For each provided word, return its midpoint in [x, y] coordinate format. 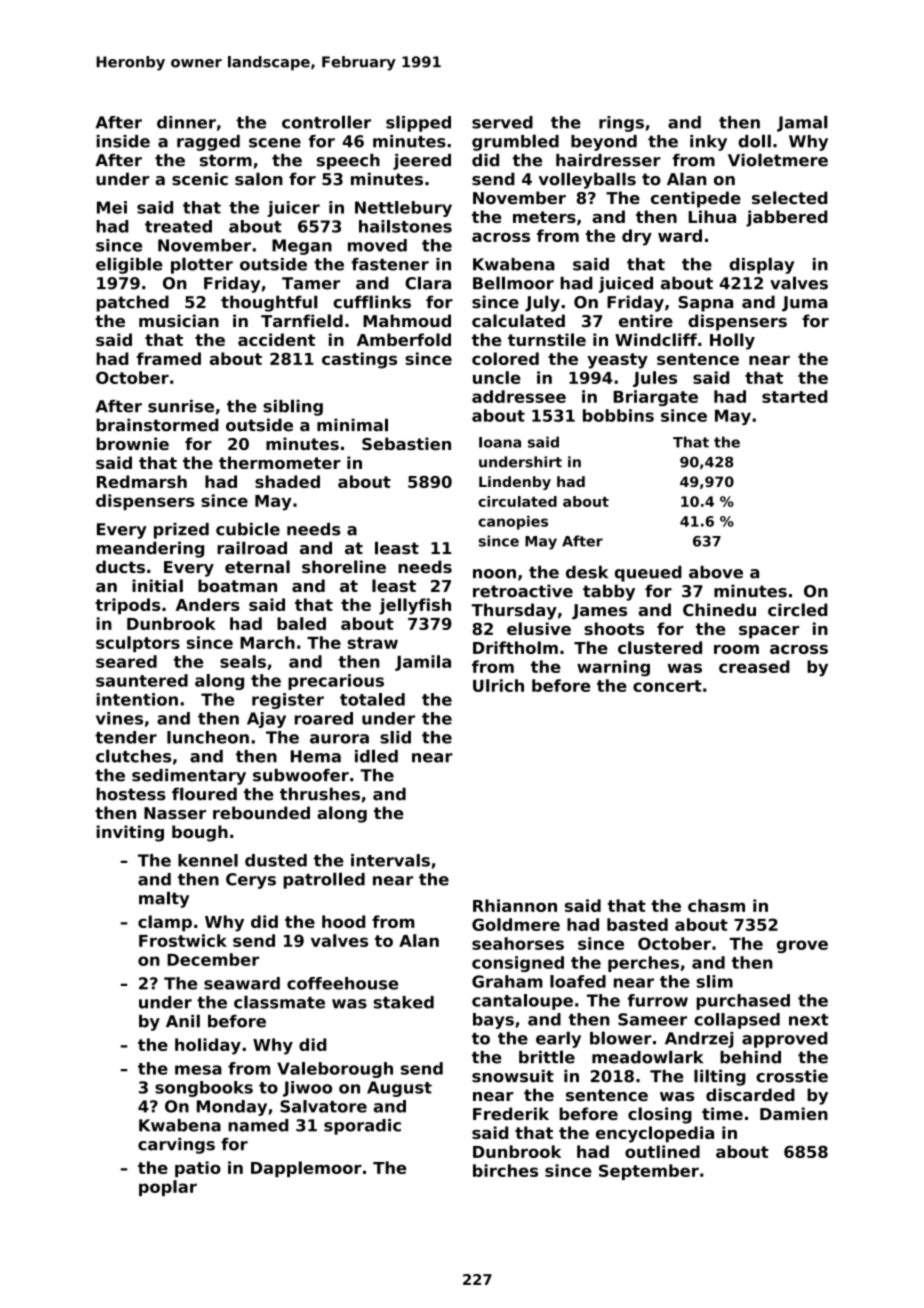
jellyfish [415, 606]
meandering [150, 549]
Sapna [705, 304]
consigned [518, 964]
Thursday [514, 611]
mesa [198, 1070]
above [716, 572]
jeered [422, 162]
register [288, 701]
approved [785, 1040]
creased [754, 666]
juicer [293, 209]
